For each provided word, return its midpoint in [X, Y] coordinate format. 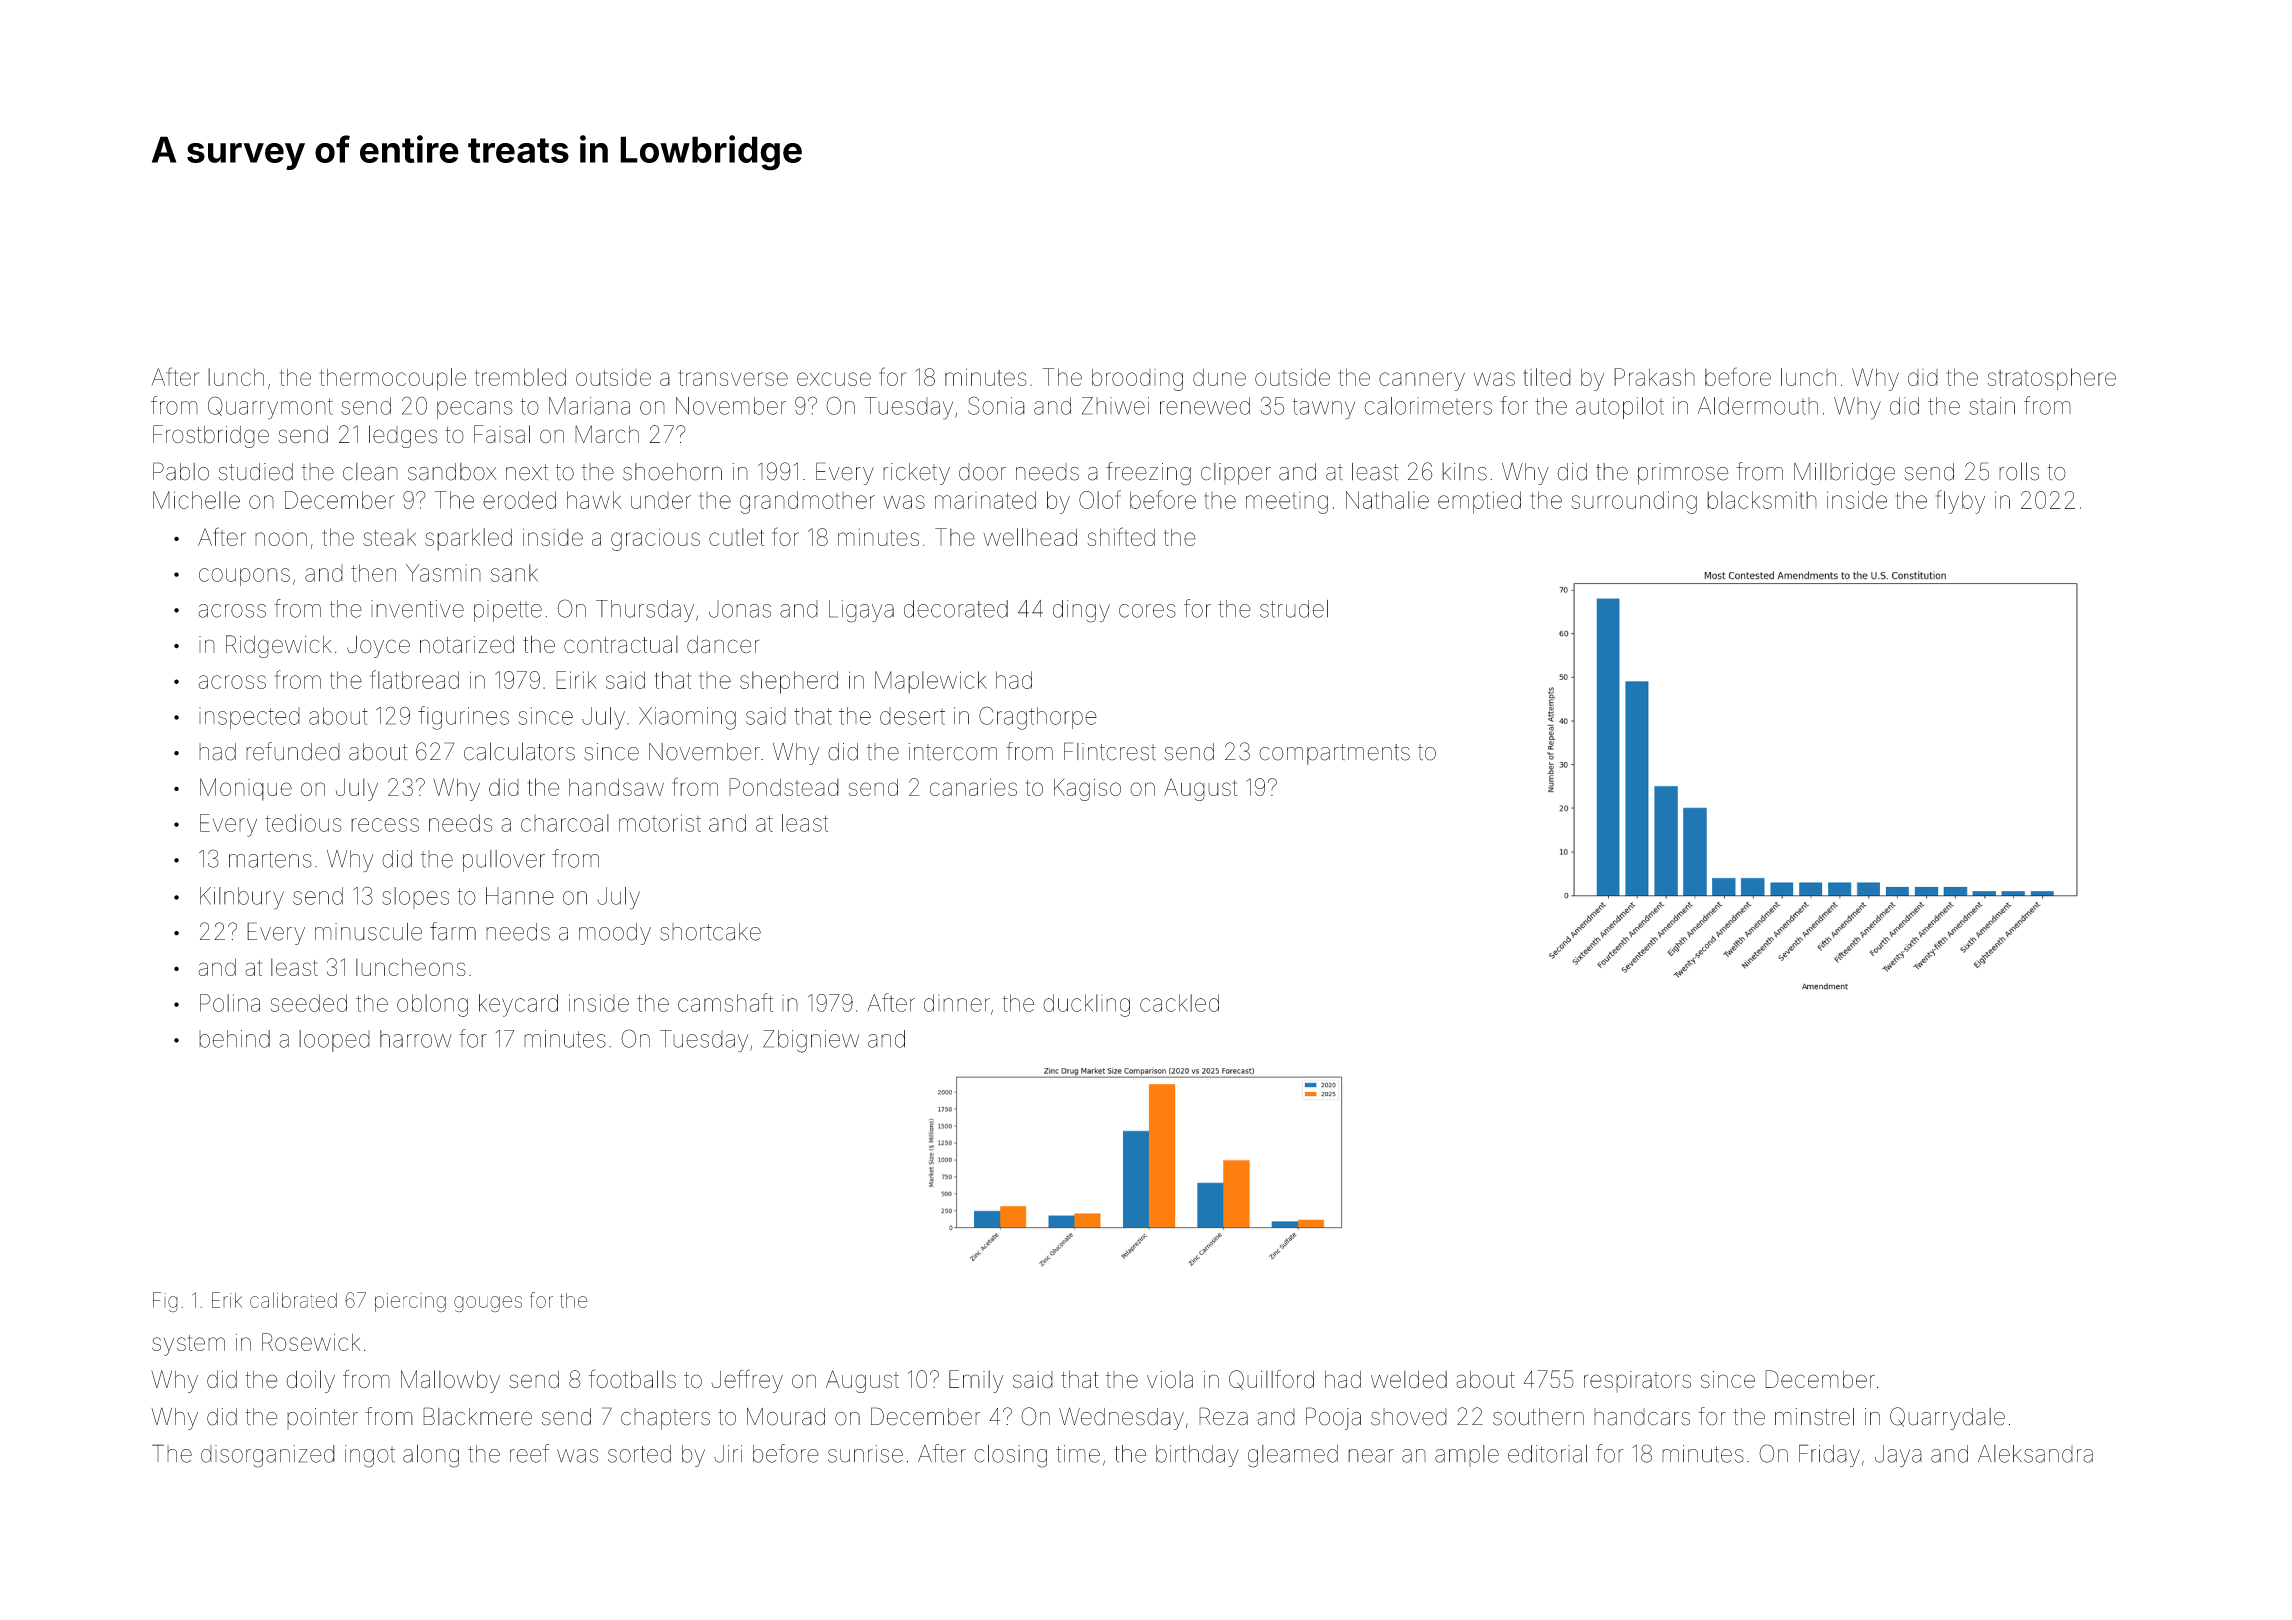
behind [234, 1039]
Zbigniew [811, 1041]
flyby [1960, 502]
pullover [504, 861]
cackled [1179, 1003]
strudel [1294, 609]
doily [310, 1381]
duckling [1086, 1005]
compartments [1334, 754]
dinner [957, 1003]
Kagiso [1087, 789]
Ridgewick [279, 646]
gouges [488, 1304]
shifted [1121, 536]
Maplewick [931, 682]
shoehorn [672, 472]
